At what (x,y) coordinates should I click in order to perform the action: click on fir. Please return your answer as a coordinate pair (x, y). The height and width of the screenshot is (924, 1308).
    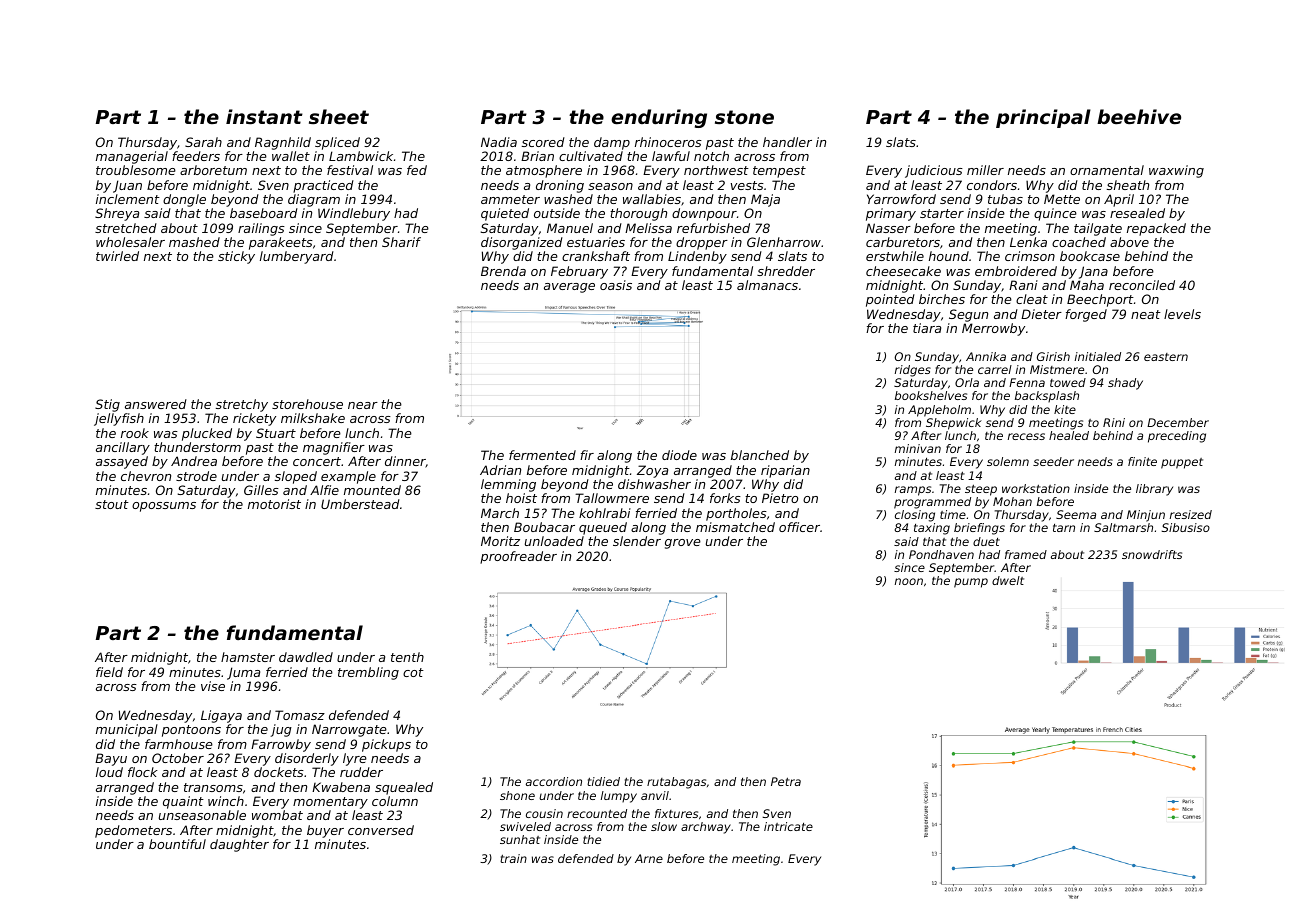
    Looking at the image, I should click on (587, 455).
